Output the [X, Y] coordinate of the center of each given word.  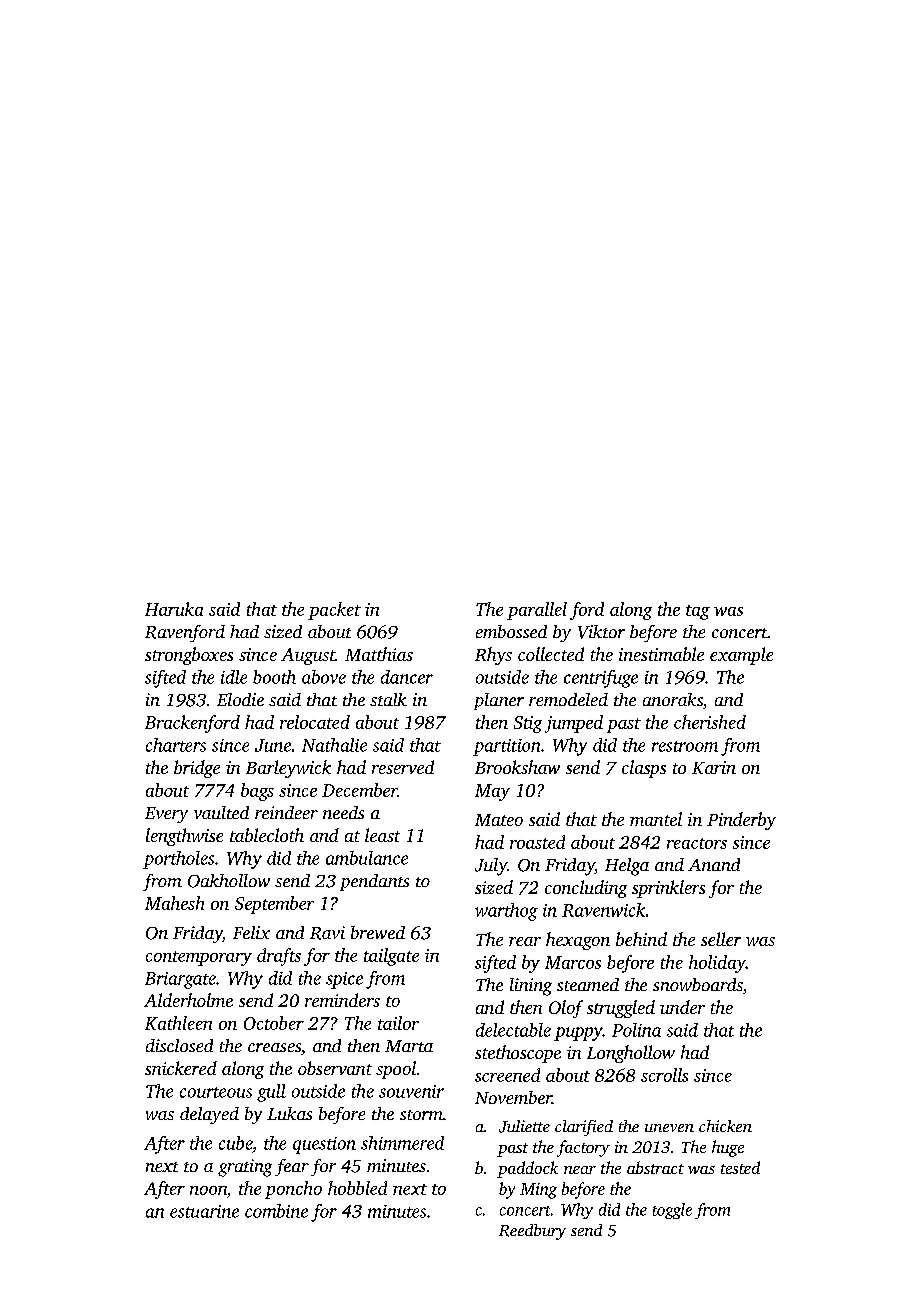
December [359, 790]
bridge [197, 769]
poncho [293, 1190]
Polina [636, 1030]
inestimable [661, 654]
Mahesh [174, 903]
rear [525, 941]
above [324, 677]
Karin [714, 767]
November [513, 1097]
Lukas [289, 1113]
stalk [388, 699]
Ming [538, 1191]
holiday [717, 964]
